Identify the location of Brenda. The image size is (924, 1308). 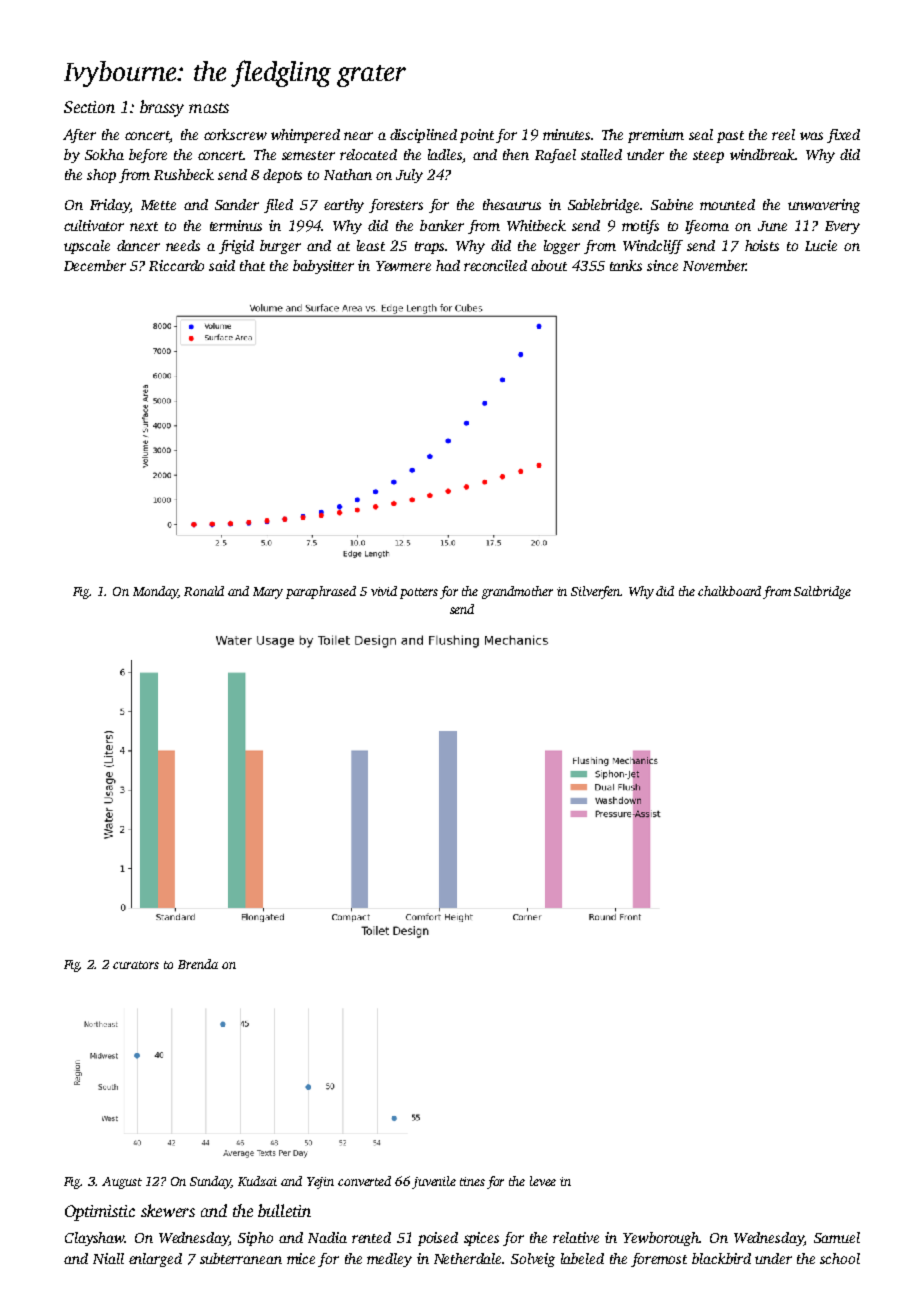
(198, 964).
